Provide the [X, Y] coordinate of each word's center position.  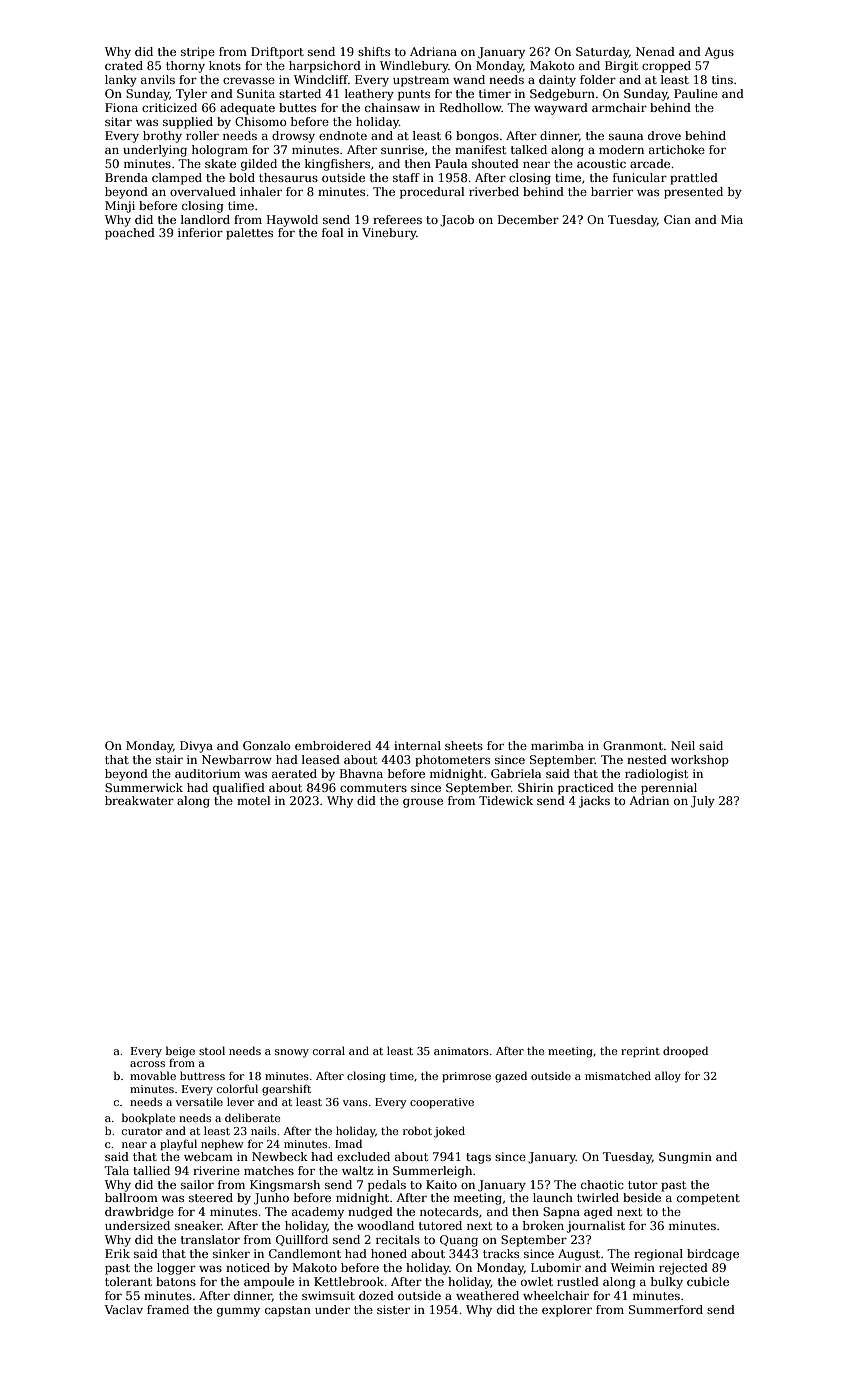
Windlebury [414, 67]
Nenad [655, 51]
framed [168, 1309]
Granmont [633, 745]
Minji [120, 207]
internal [417, 745]
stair [169, 759]
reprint [640, 1052]
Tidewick [506, 800]
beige [180, 1052]
